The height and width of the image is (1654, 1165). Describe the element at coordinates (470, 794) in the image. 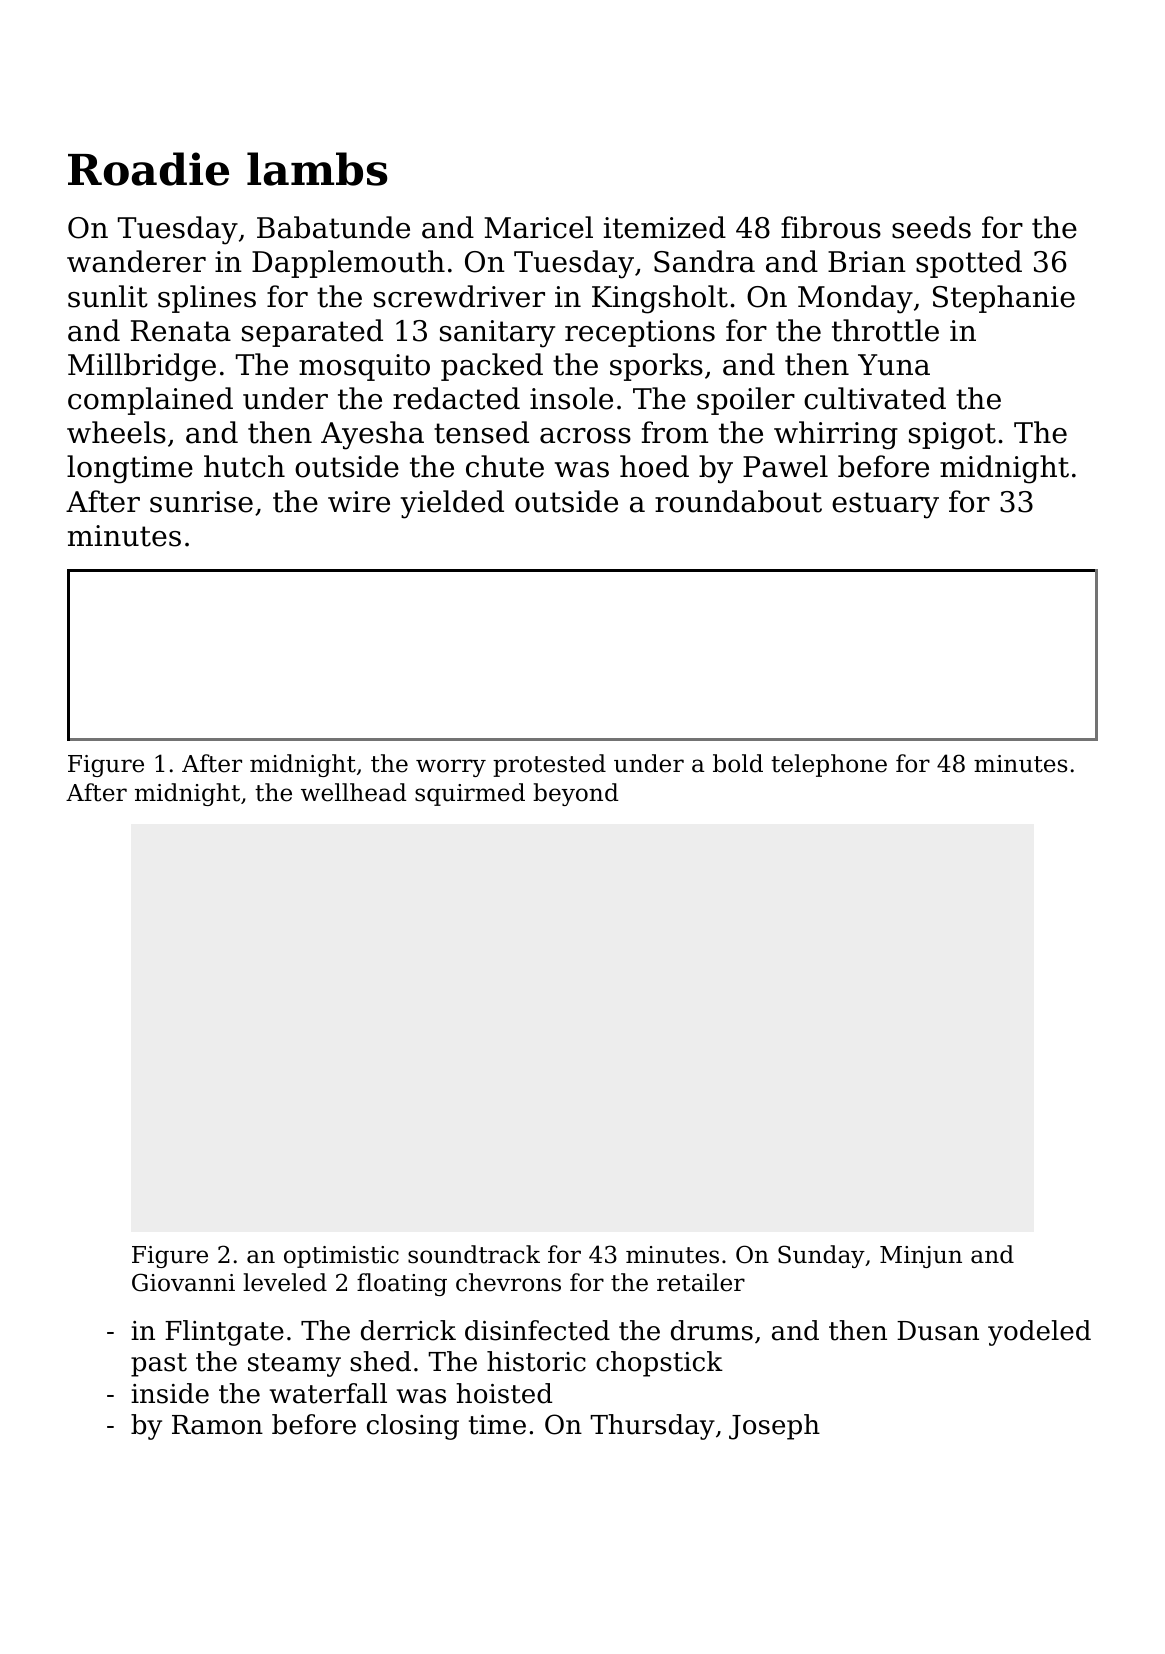

I see `squirmed` at that location.
